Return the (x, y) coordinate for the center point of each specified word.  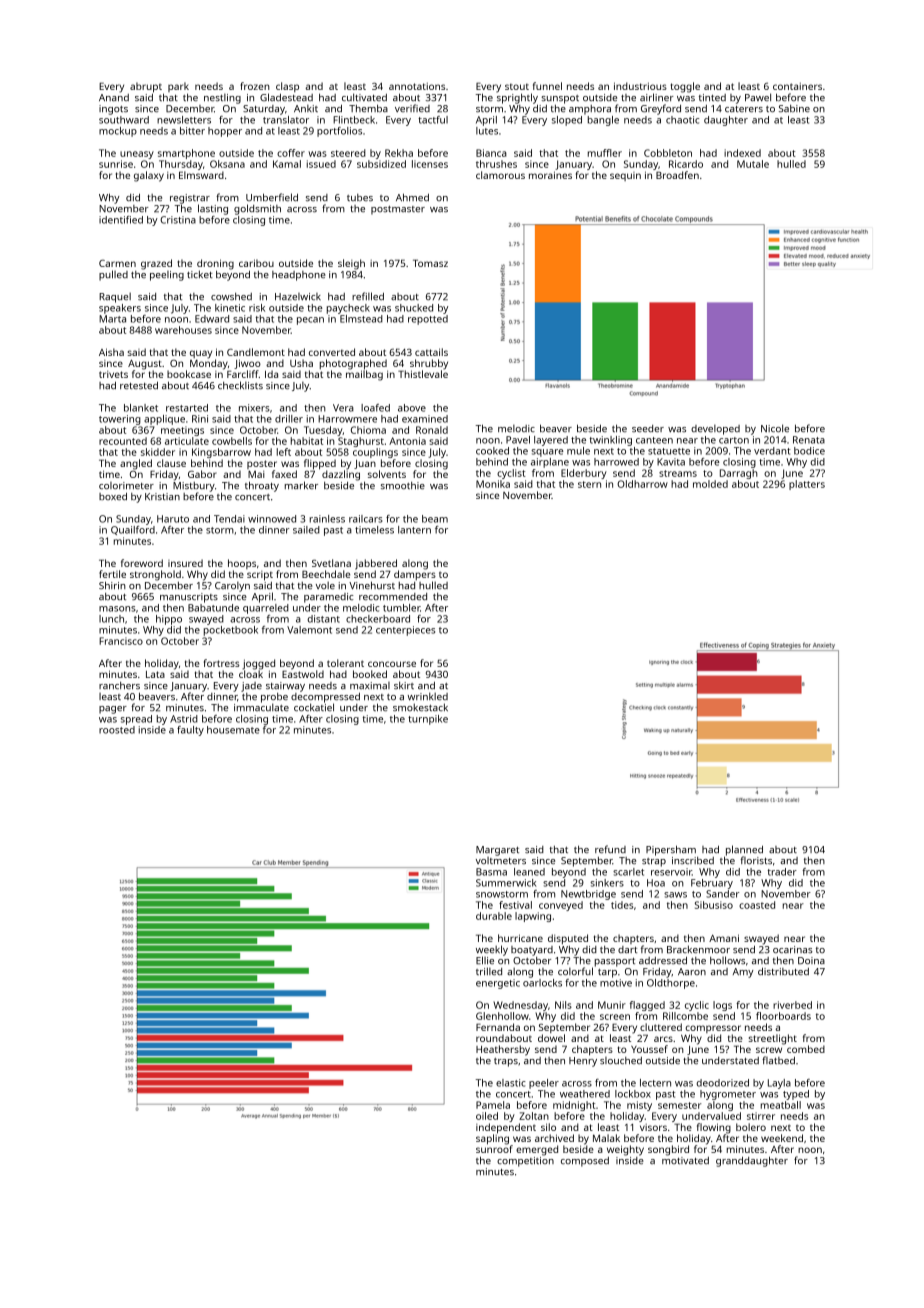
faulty (190, 731)
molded (710, 484)
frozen (255, 86)
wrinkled (428, 696)
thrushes (496, 164)
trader (782, 872)
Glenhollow (502, 1016)
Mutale (753, 164)
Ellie (485, 960)
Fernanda (498, 1027)
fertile (112, 574)
